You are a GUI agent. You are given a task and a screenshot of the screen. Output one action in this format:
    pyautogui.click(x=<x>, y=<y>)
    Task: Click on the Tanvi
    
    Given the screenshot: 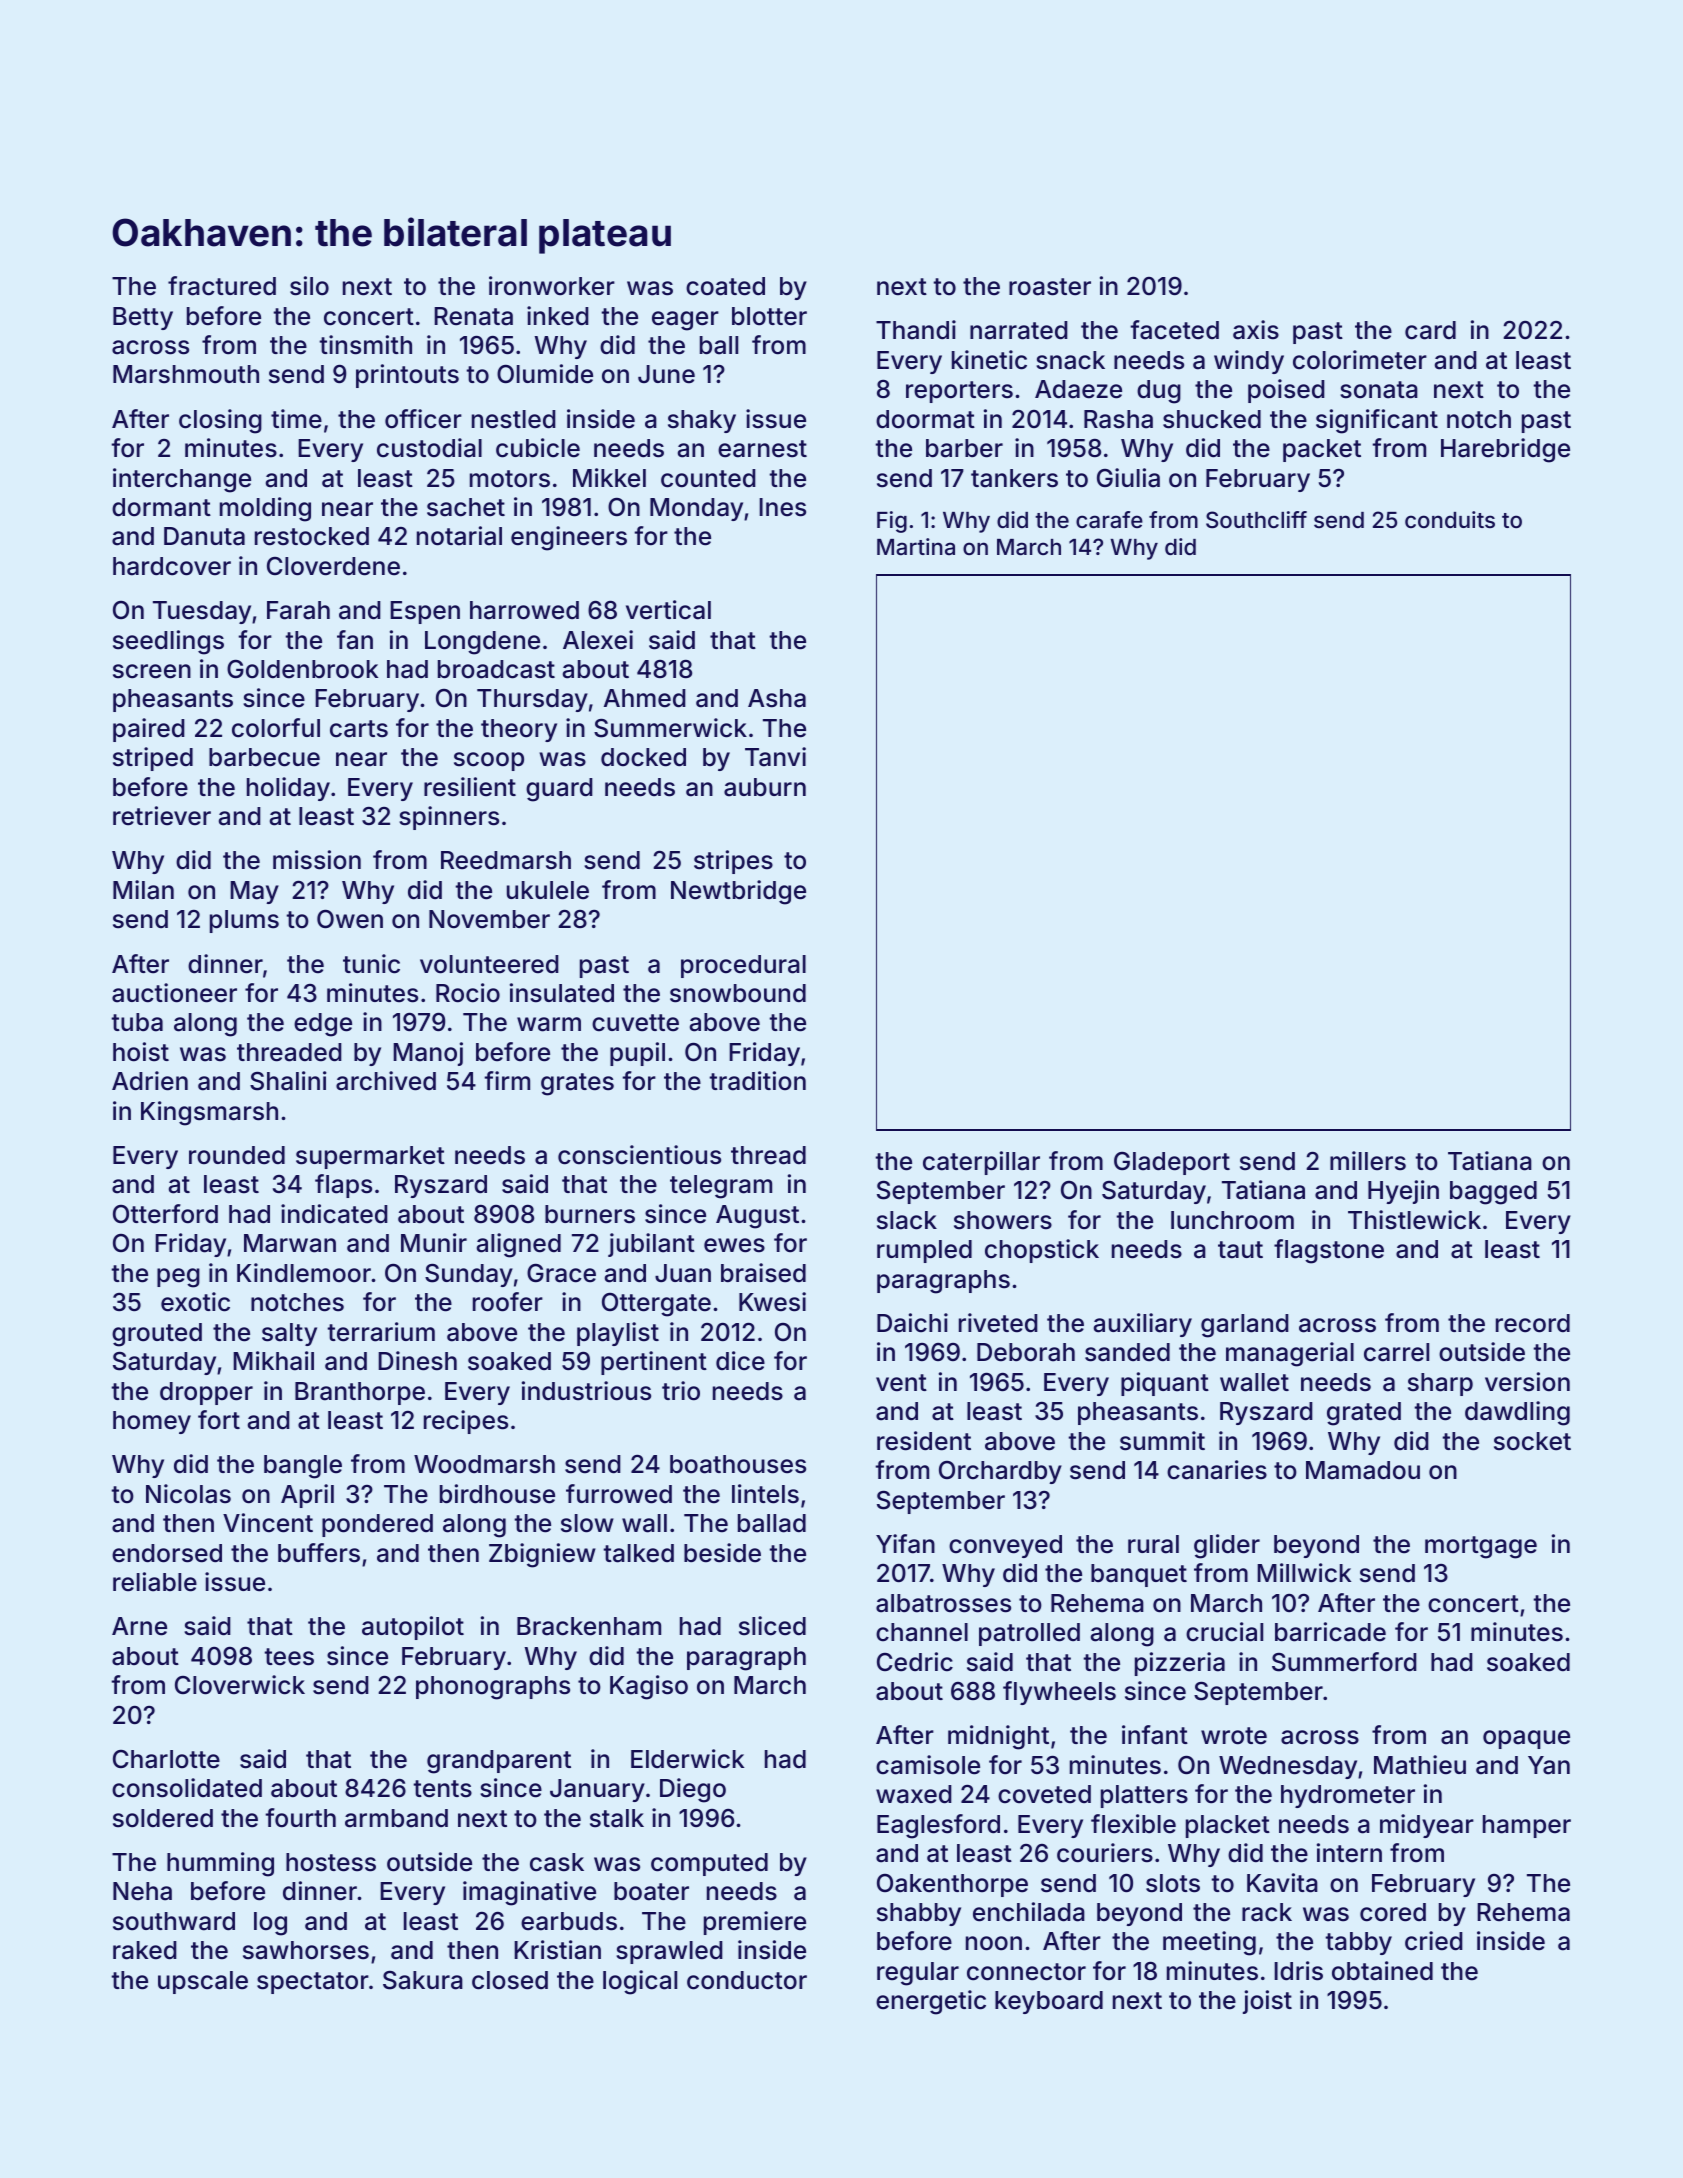 What is the action you would take?
    pyautogui.click(x=775, y=757)
